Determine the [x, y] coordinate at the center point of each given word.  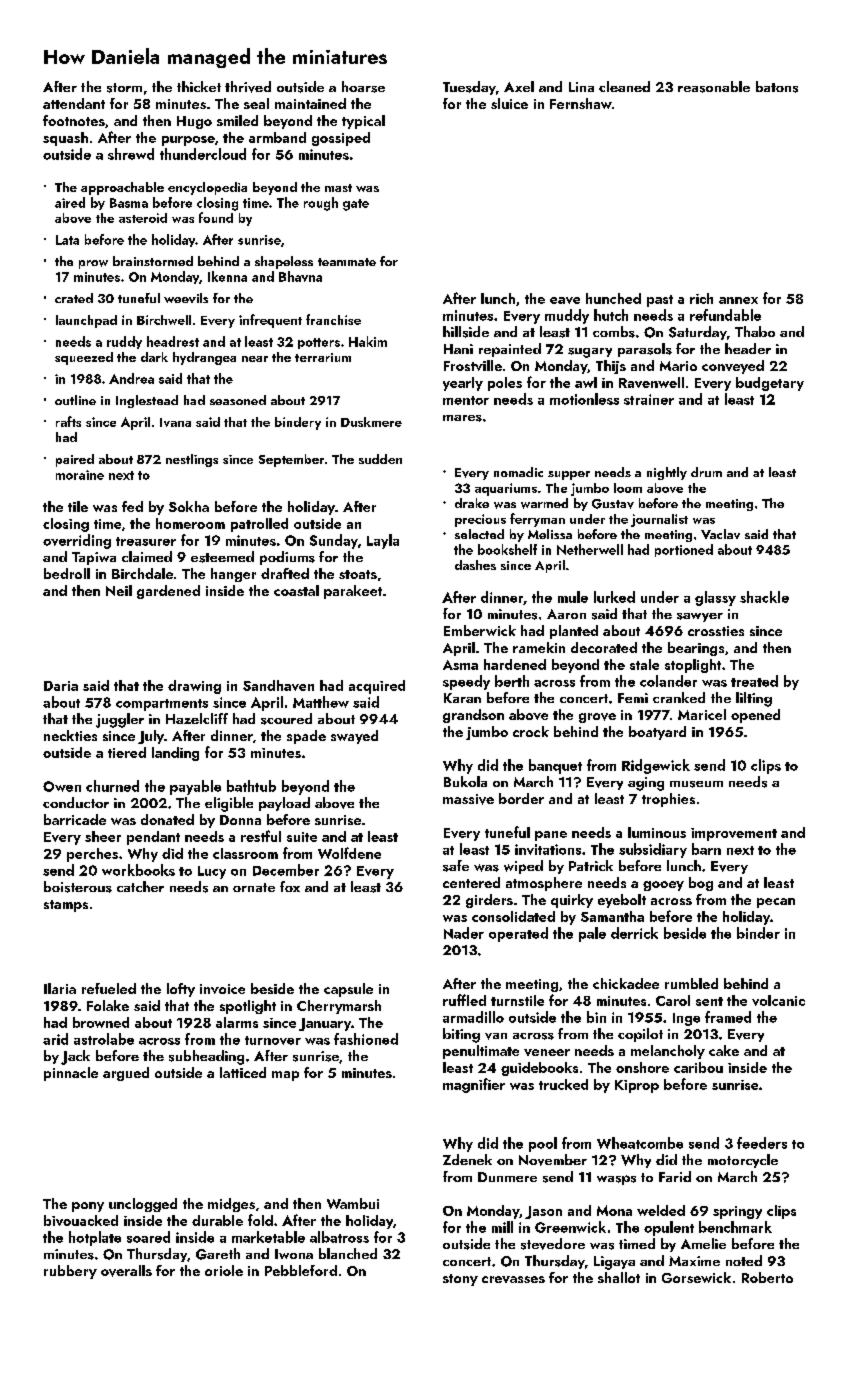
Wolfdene [349, 853]
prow [93, 264]
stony [460, 1280]
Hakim [368, 341]
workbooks [138, 870]
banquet [555, 766]
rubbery [70, 1272]
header [748, 348]
